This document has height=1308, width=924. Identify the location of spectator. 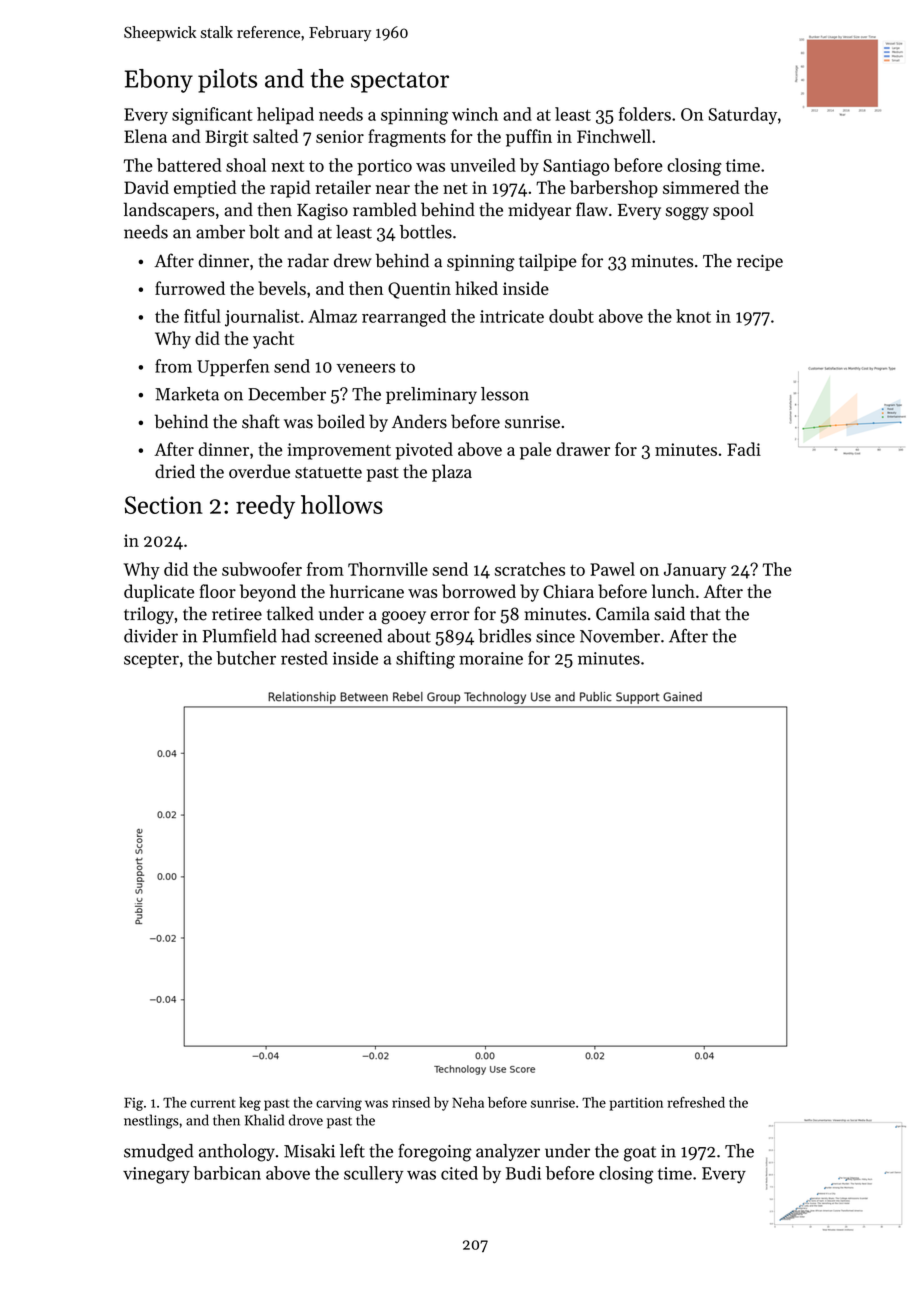
(400, 82).
